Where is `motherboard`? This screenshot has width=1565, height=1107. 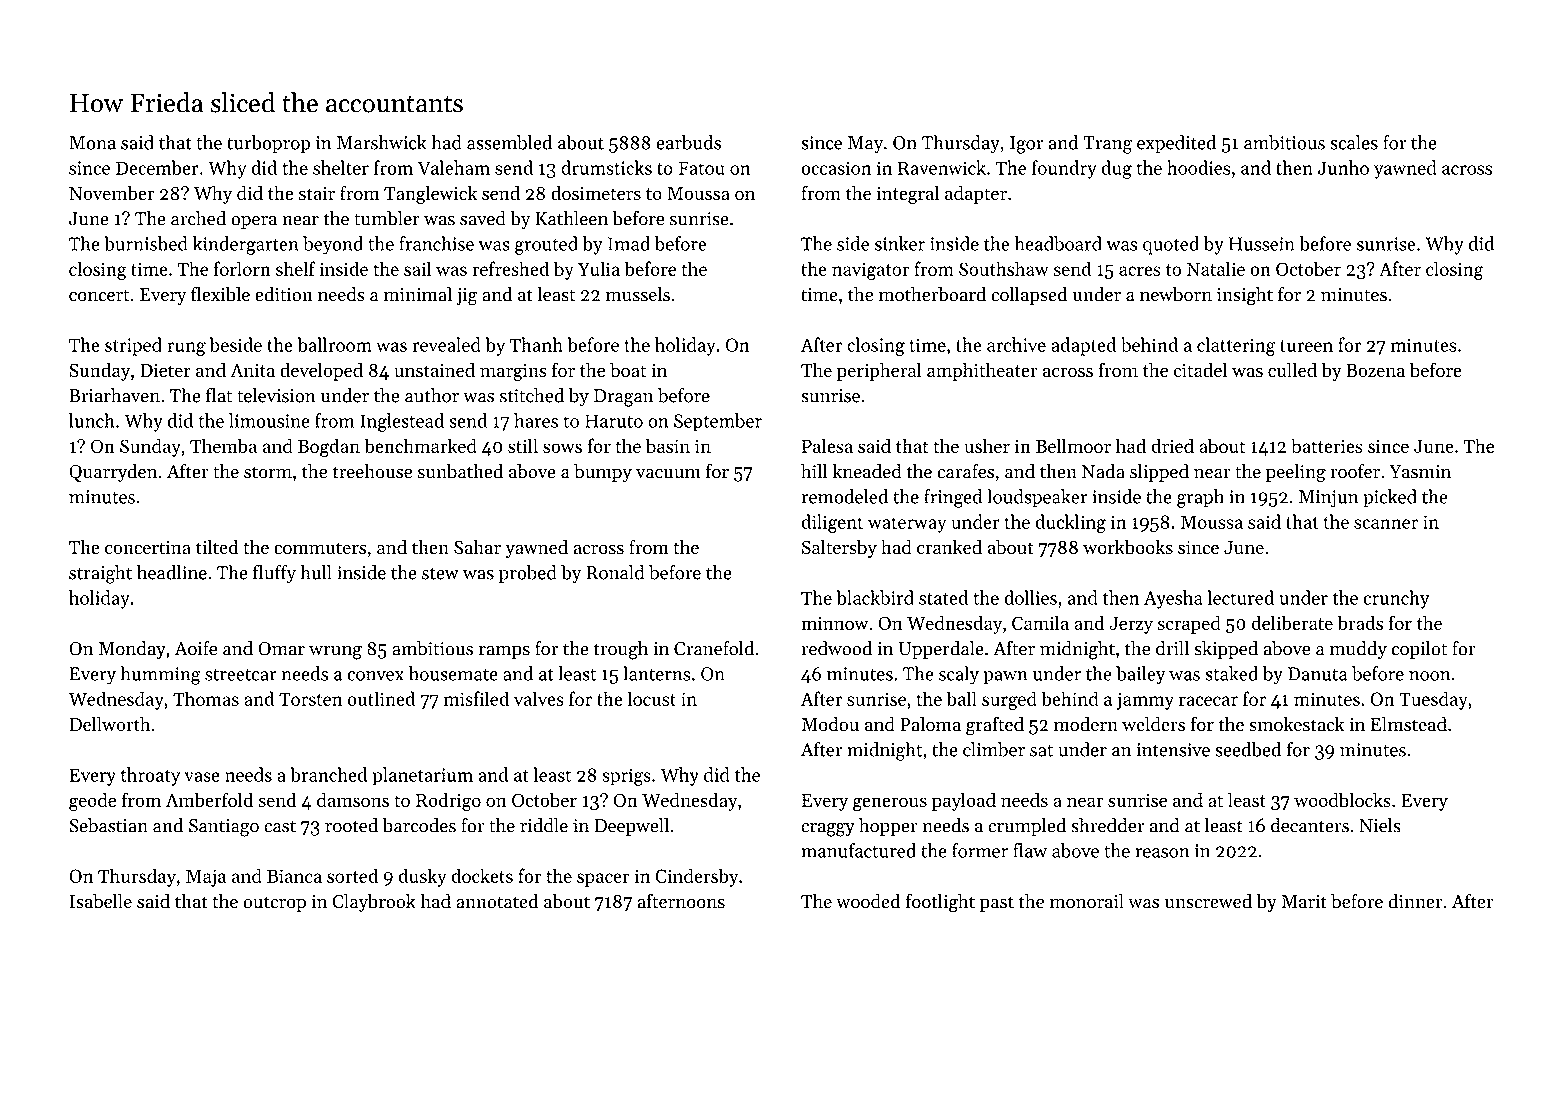
motherboard is located at coordinates (932, 294).
